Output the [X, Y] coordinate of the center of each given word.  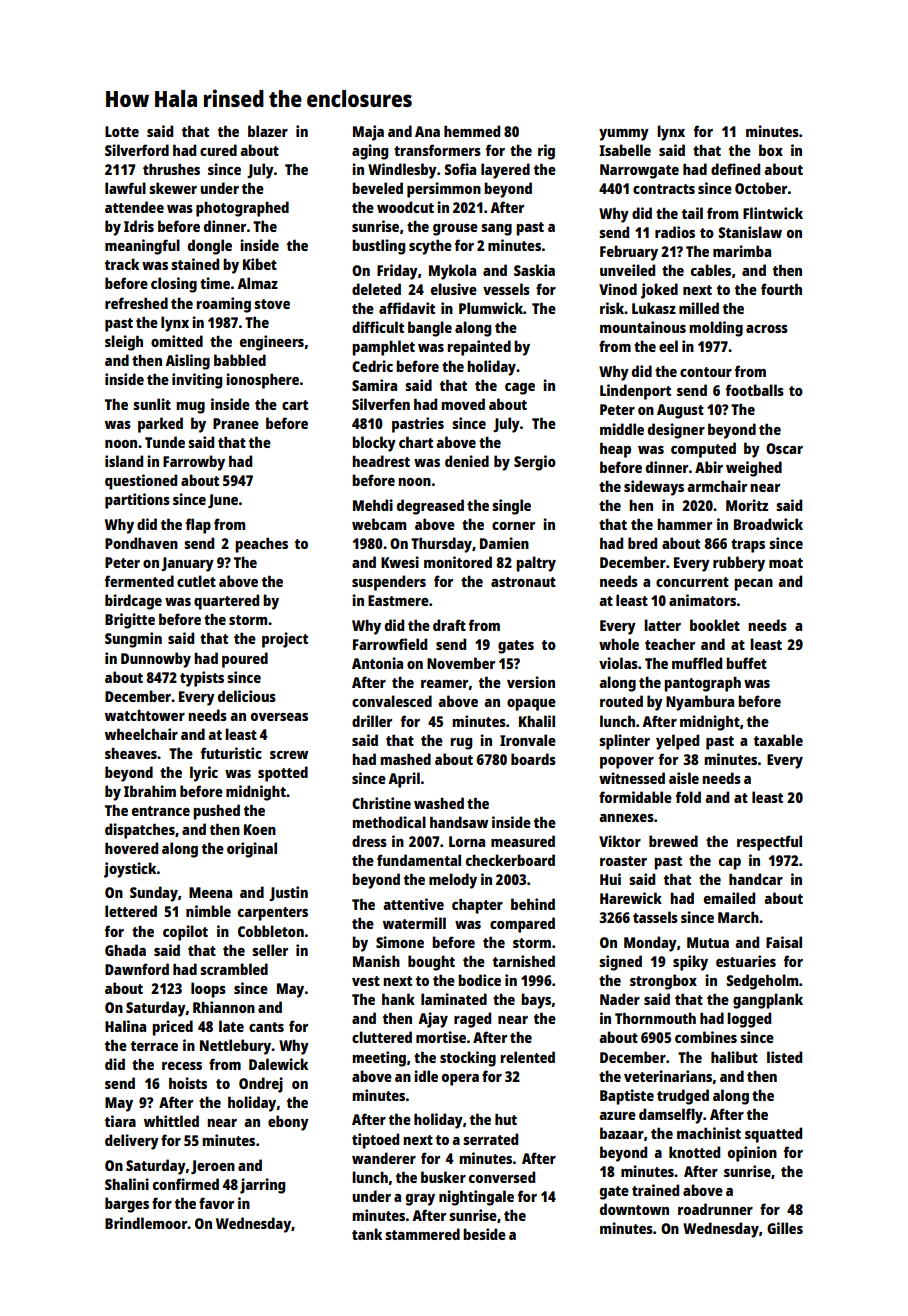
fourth [781, 289]
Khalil [537, 721]
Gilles [785, 1228]
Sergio [535, 463]
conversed [502, 1177]
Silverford [137, 150]
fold [688, 797]
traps [748, 546]
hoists [188, 1083]
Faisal [784, 942]
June [223, 501]
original [252, 850]
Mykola [452, 272]
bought [431, 963]
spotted [283, 774]
